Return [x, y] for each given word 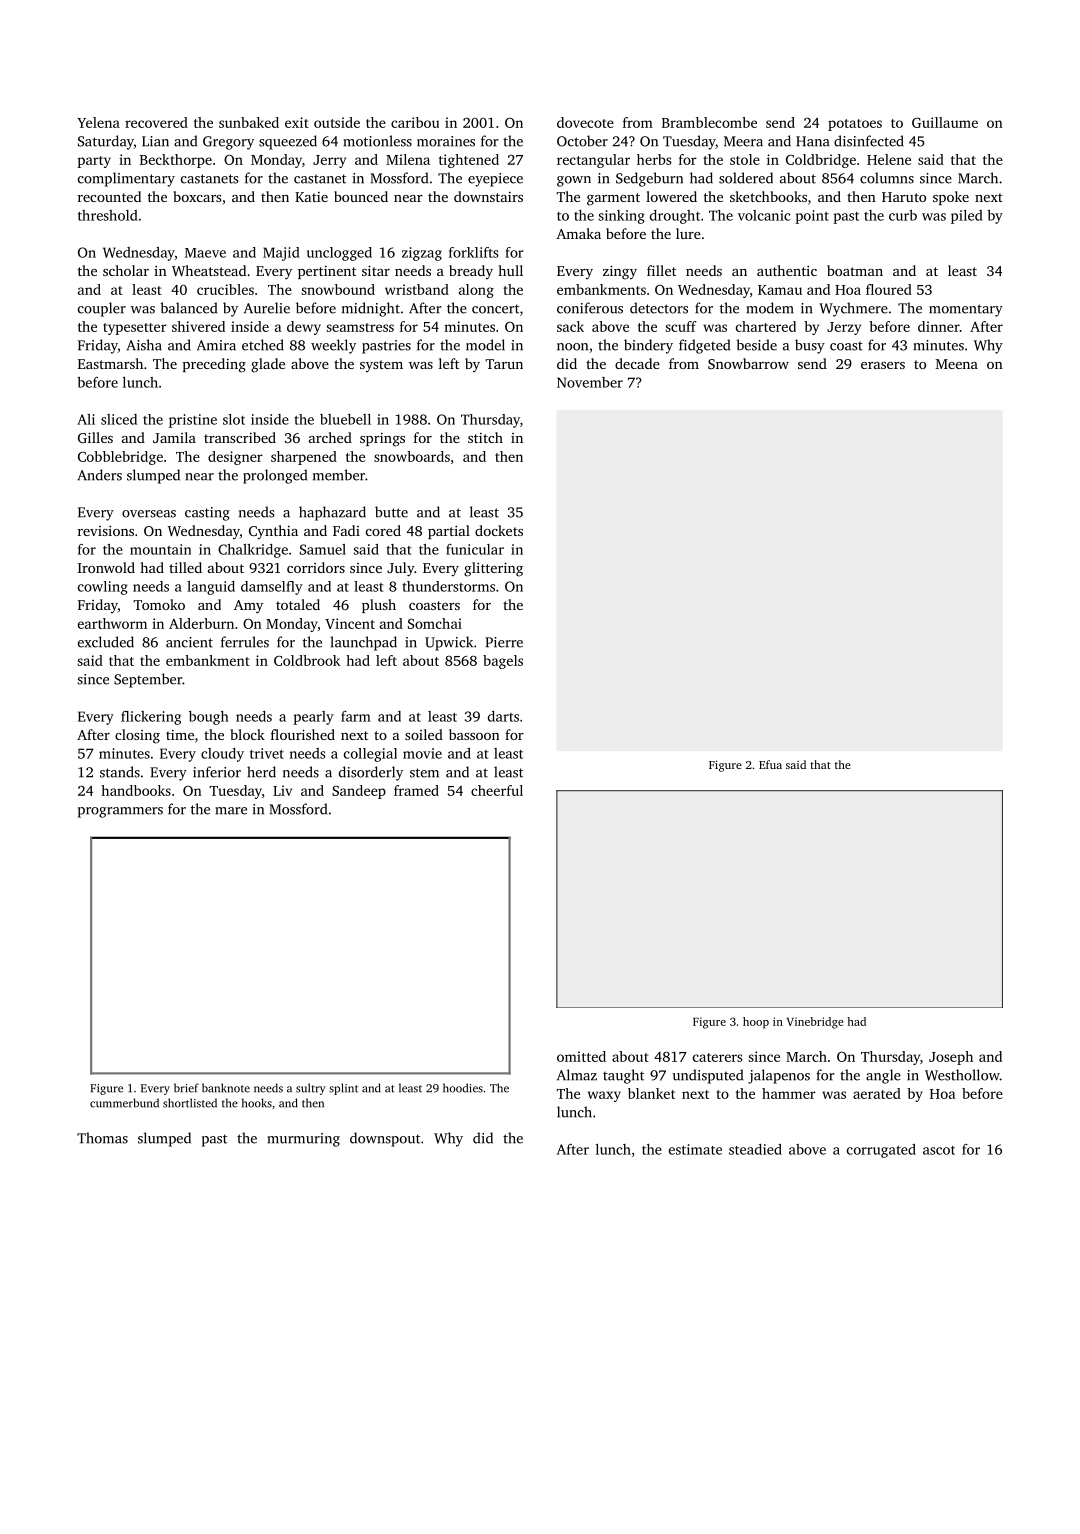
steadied [755, 1149]
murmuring [304, 1140]
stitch [485, 437]
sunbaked [249, 122]
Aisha [144, 345]
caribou [415, 122]
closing [137, 736]
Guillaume [945, 122]
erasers [883, 365]
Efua [770, 764]
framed [416, 790]
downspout [385, 1139]
